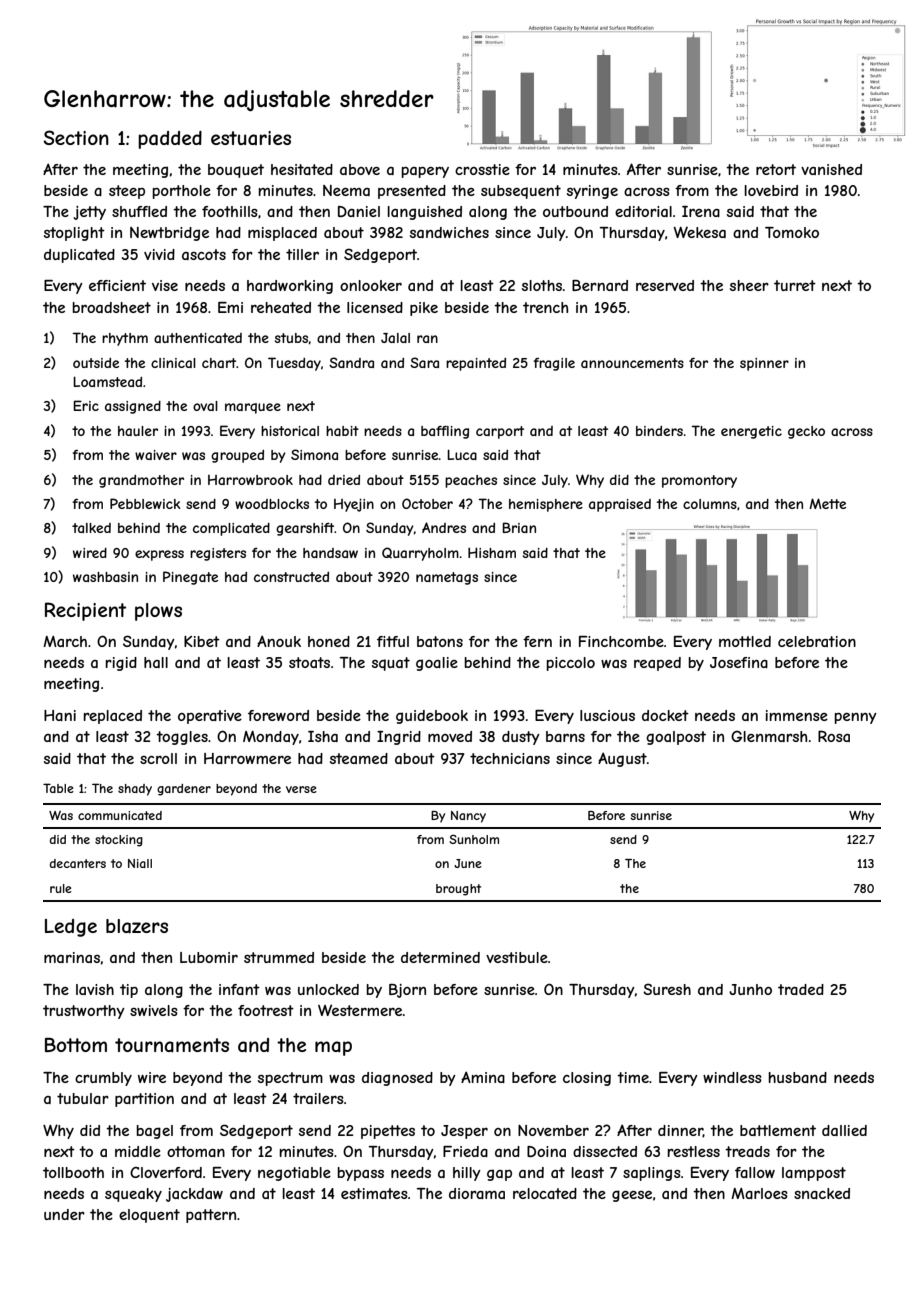  I want to click on Nancy, so click(468, 817).
